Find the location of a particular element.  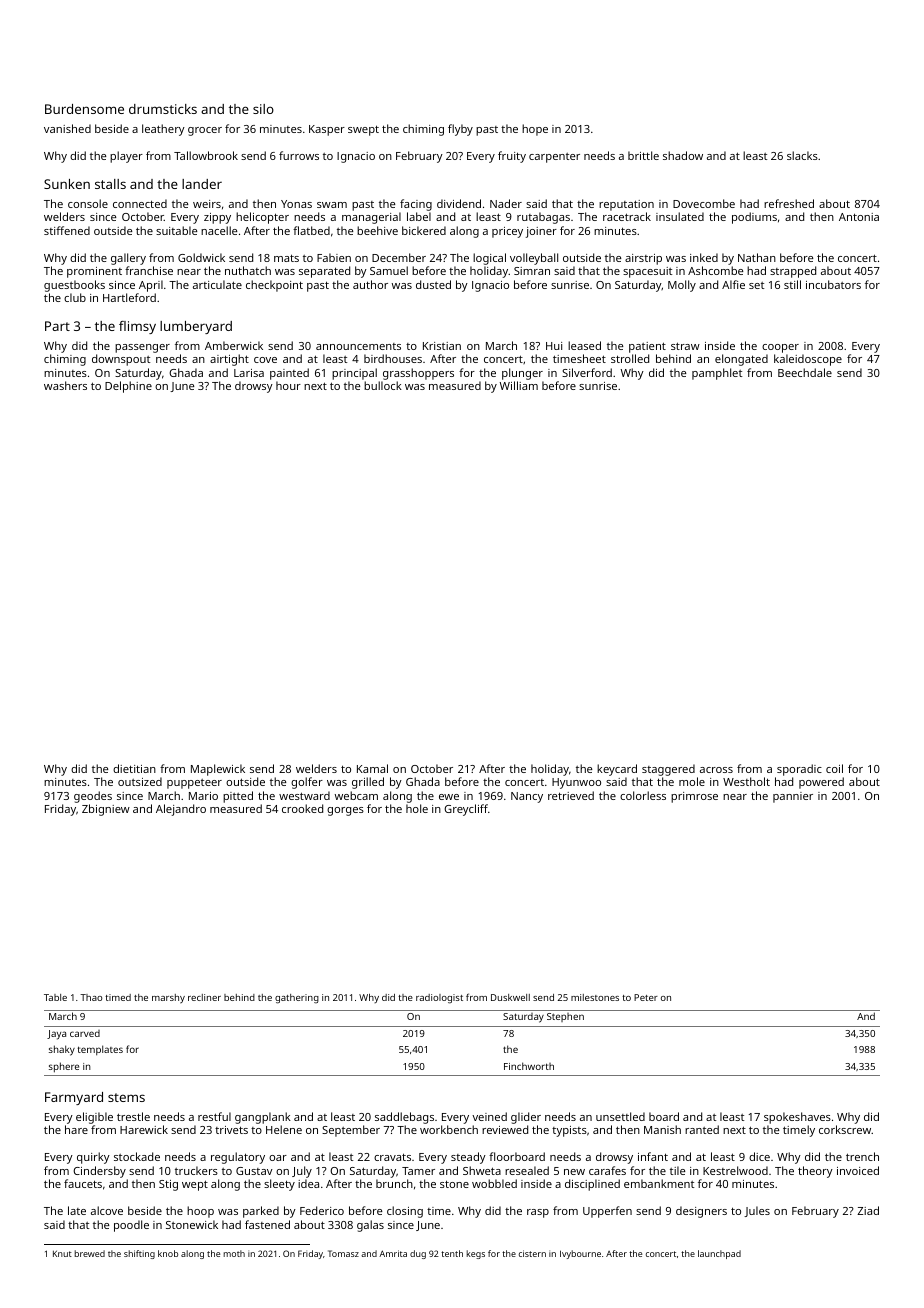

pamphlet is located at coordinates (717, 374).
